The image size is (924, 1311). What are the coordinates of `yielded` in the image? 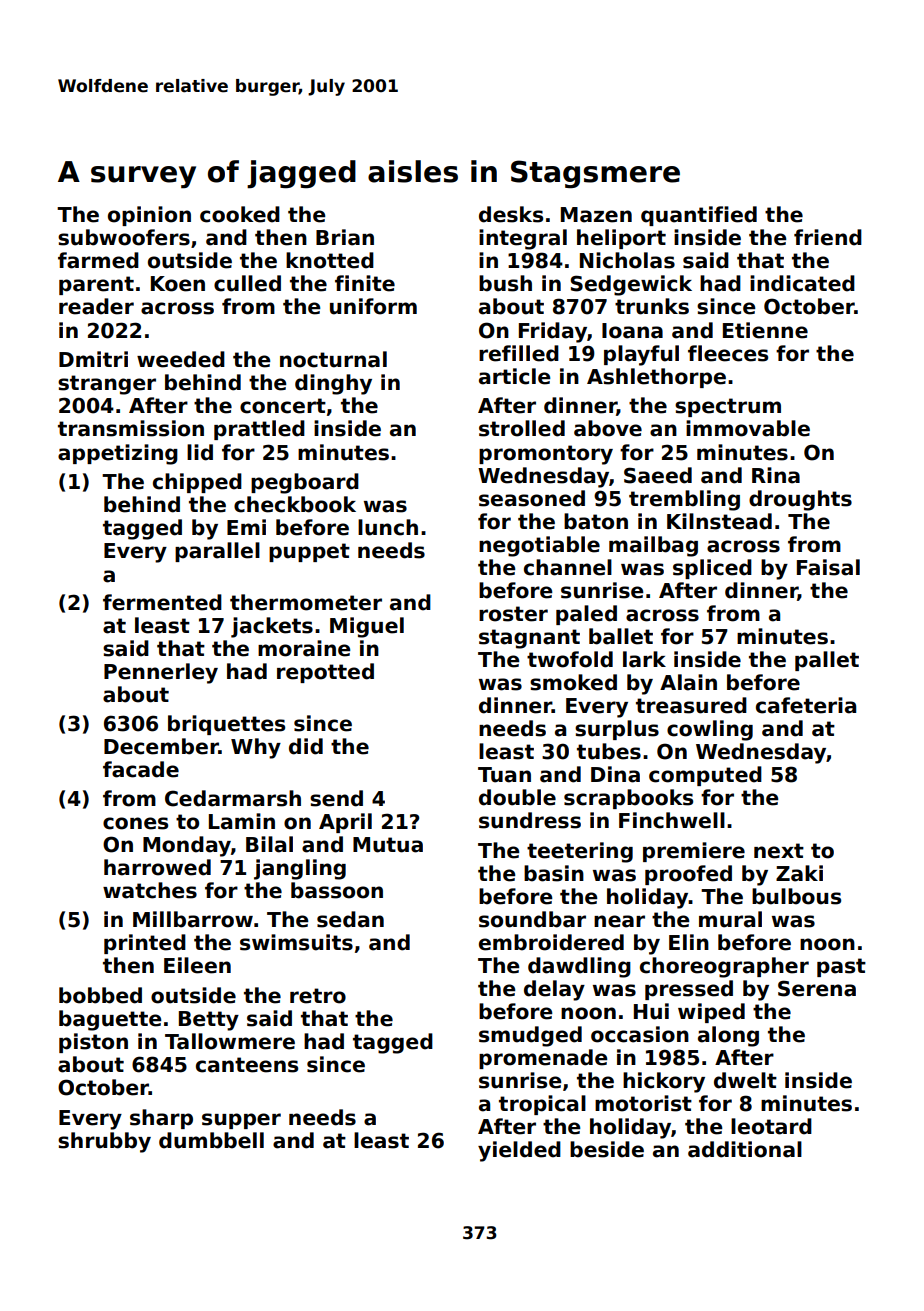 It's located at (519, 1151).
